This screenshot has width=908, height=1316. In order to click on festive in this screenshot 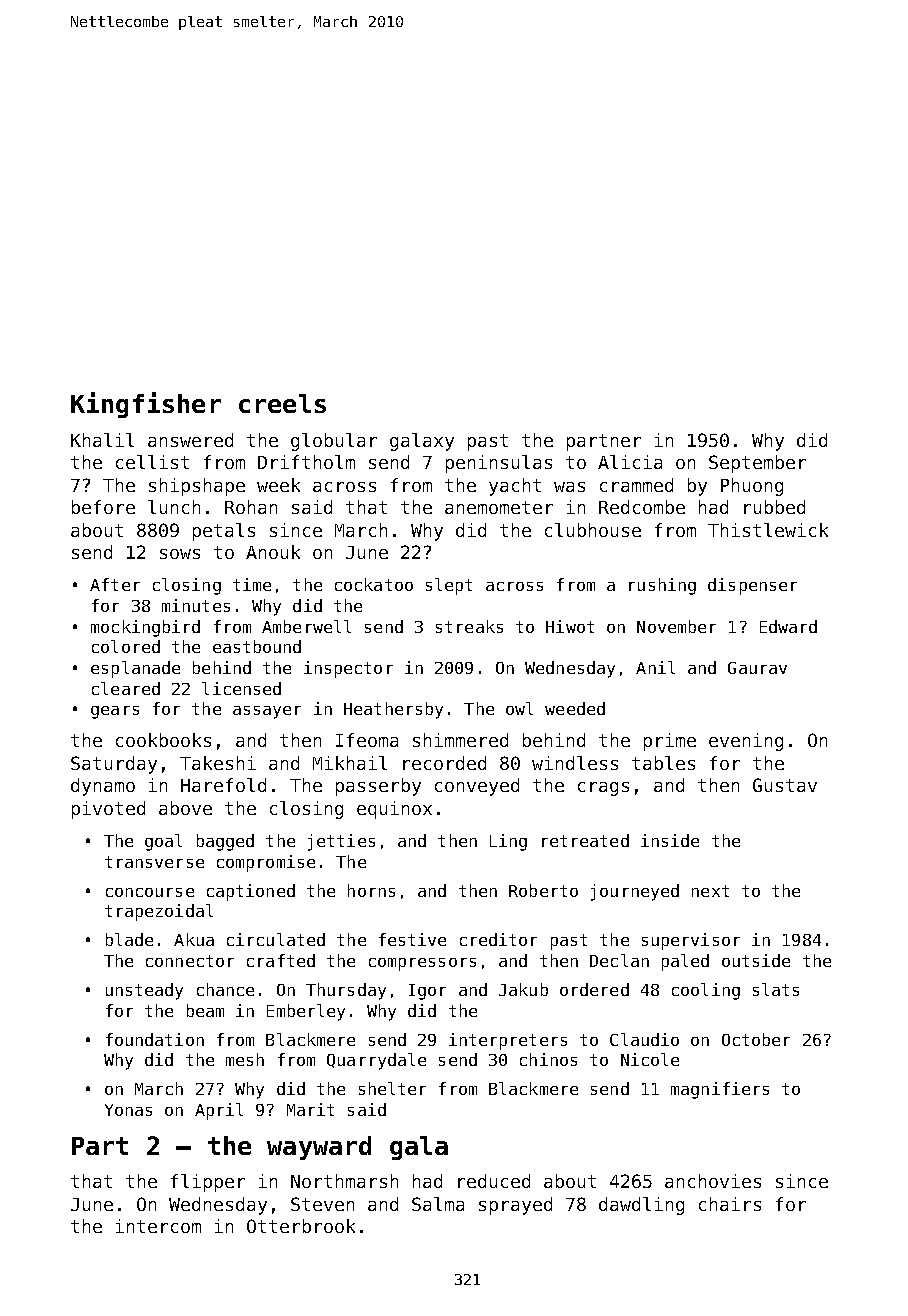, I will do `click(412, 939)`.
